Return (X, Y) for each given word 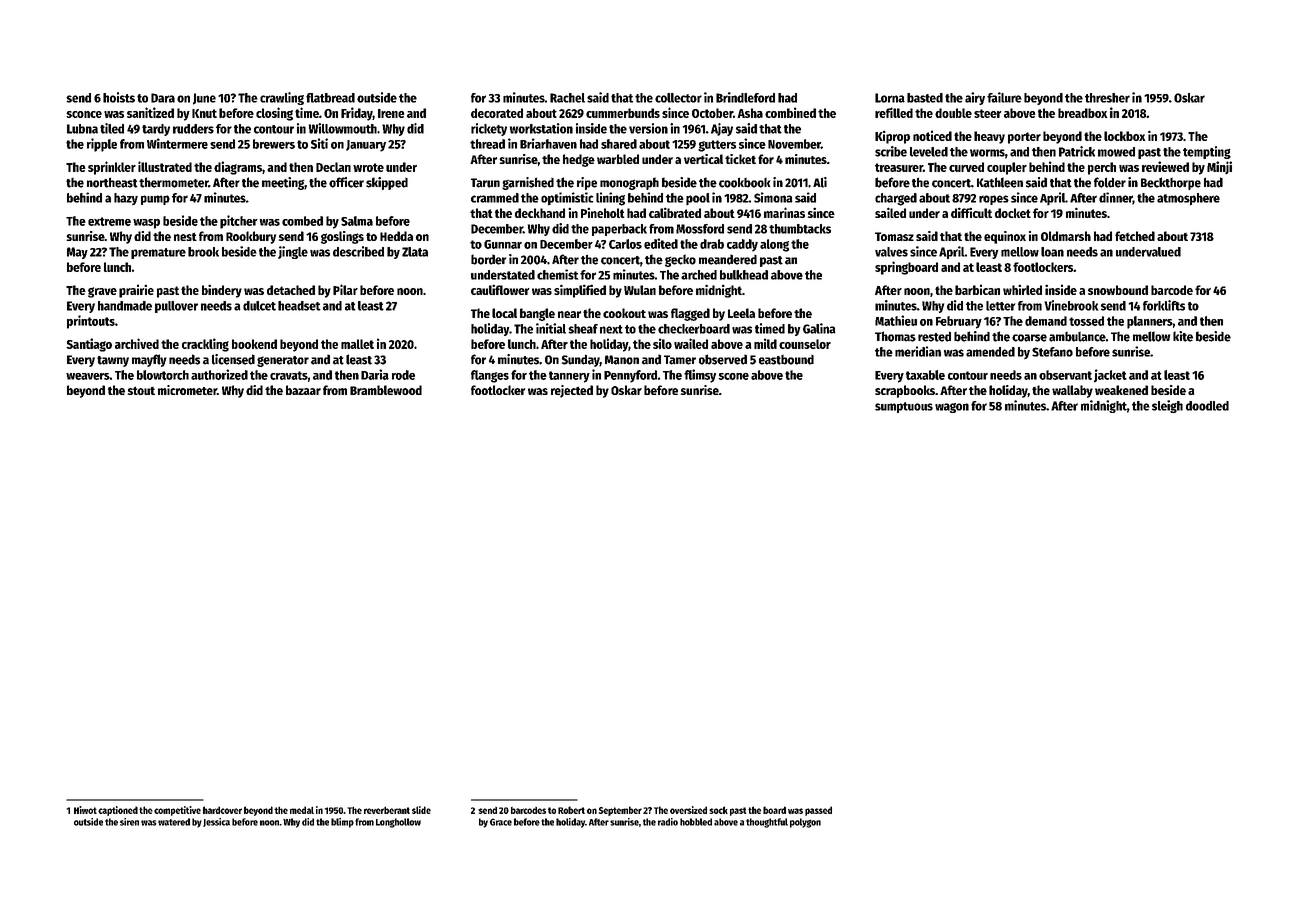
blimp (342, 823)
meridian (918, 351)
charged (896, 199)
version (648, 128)
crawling (282, 98)
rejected (572, 391)
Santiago (89, 345)
